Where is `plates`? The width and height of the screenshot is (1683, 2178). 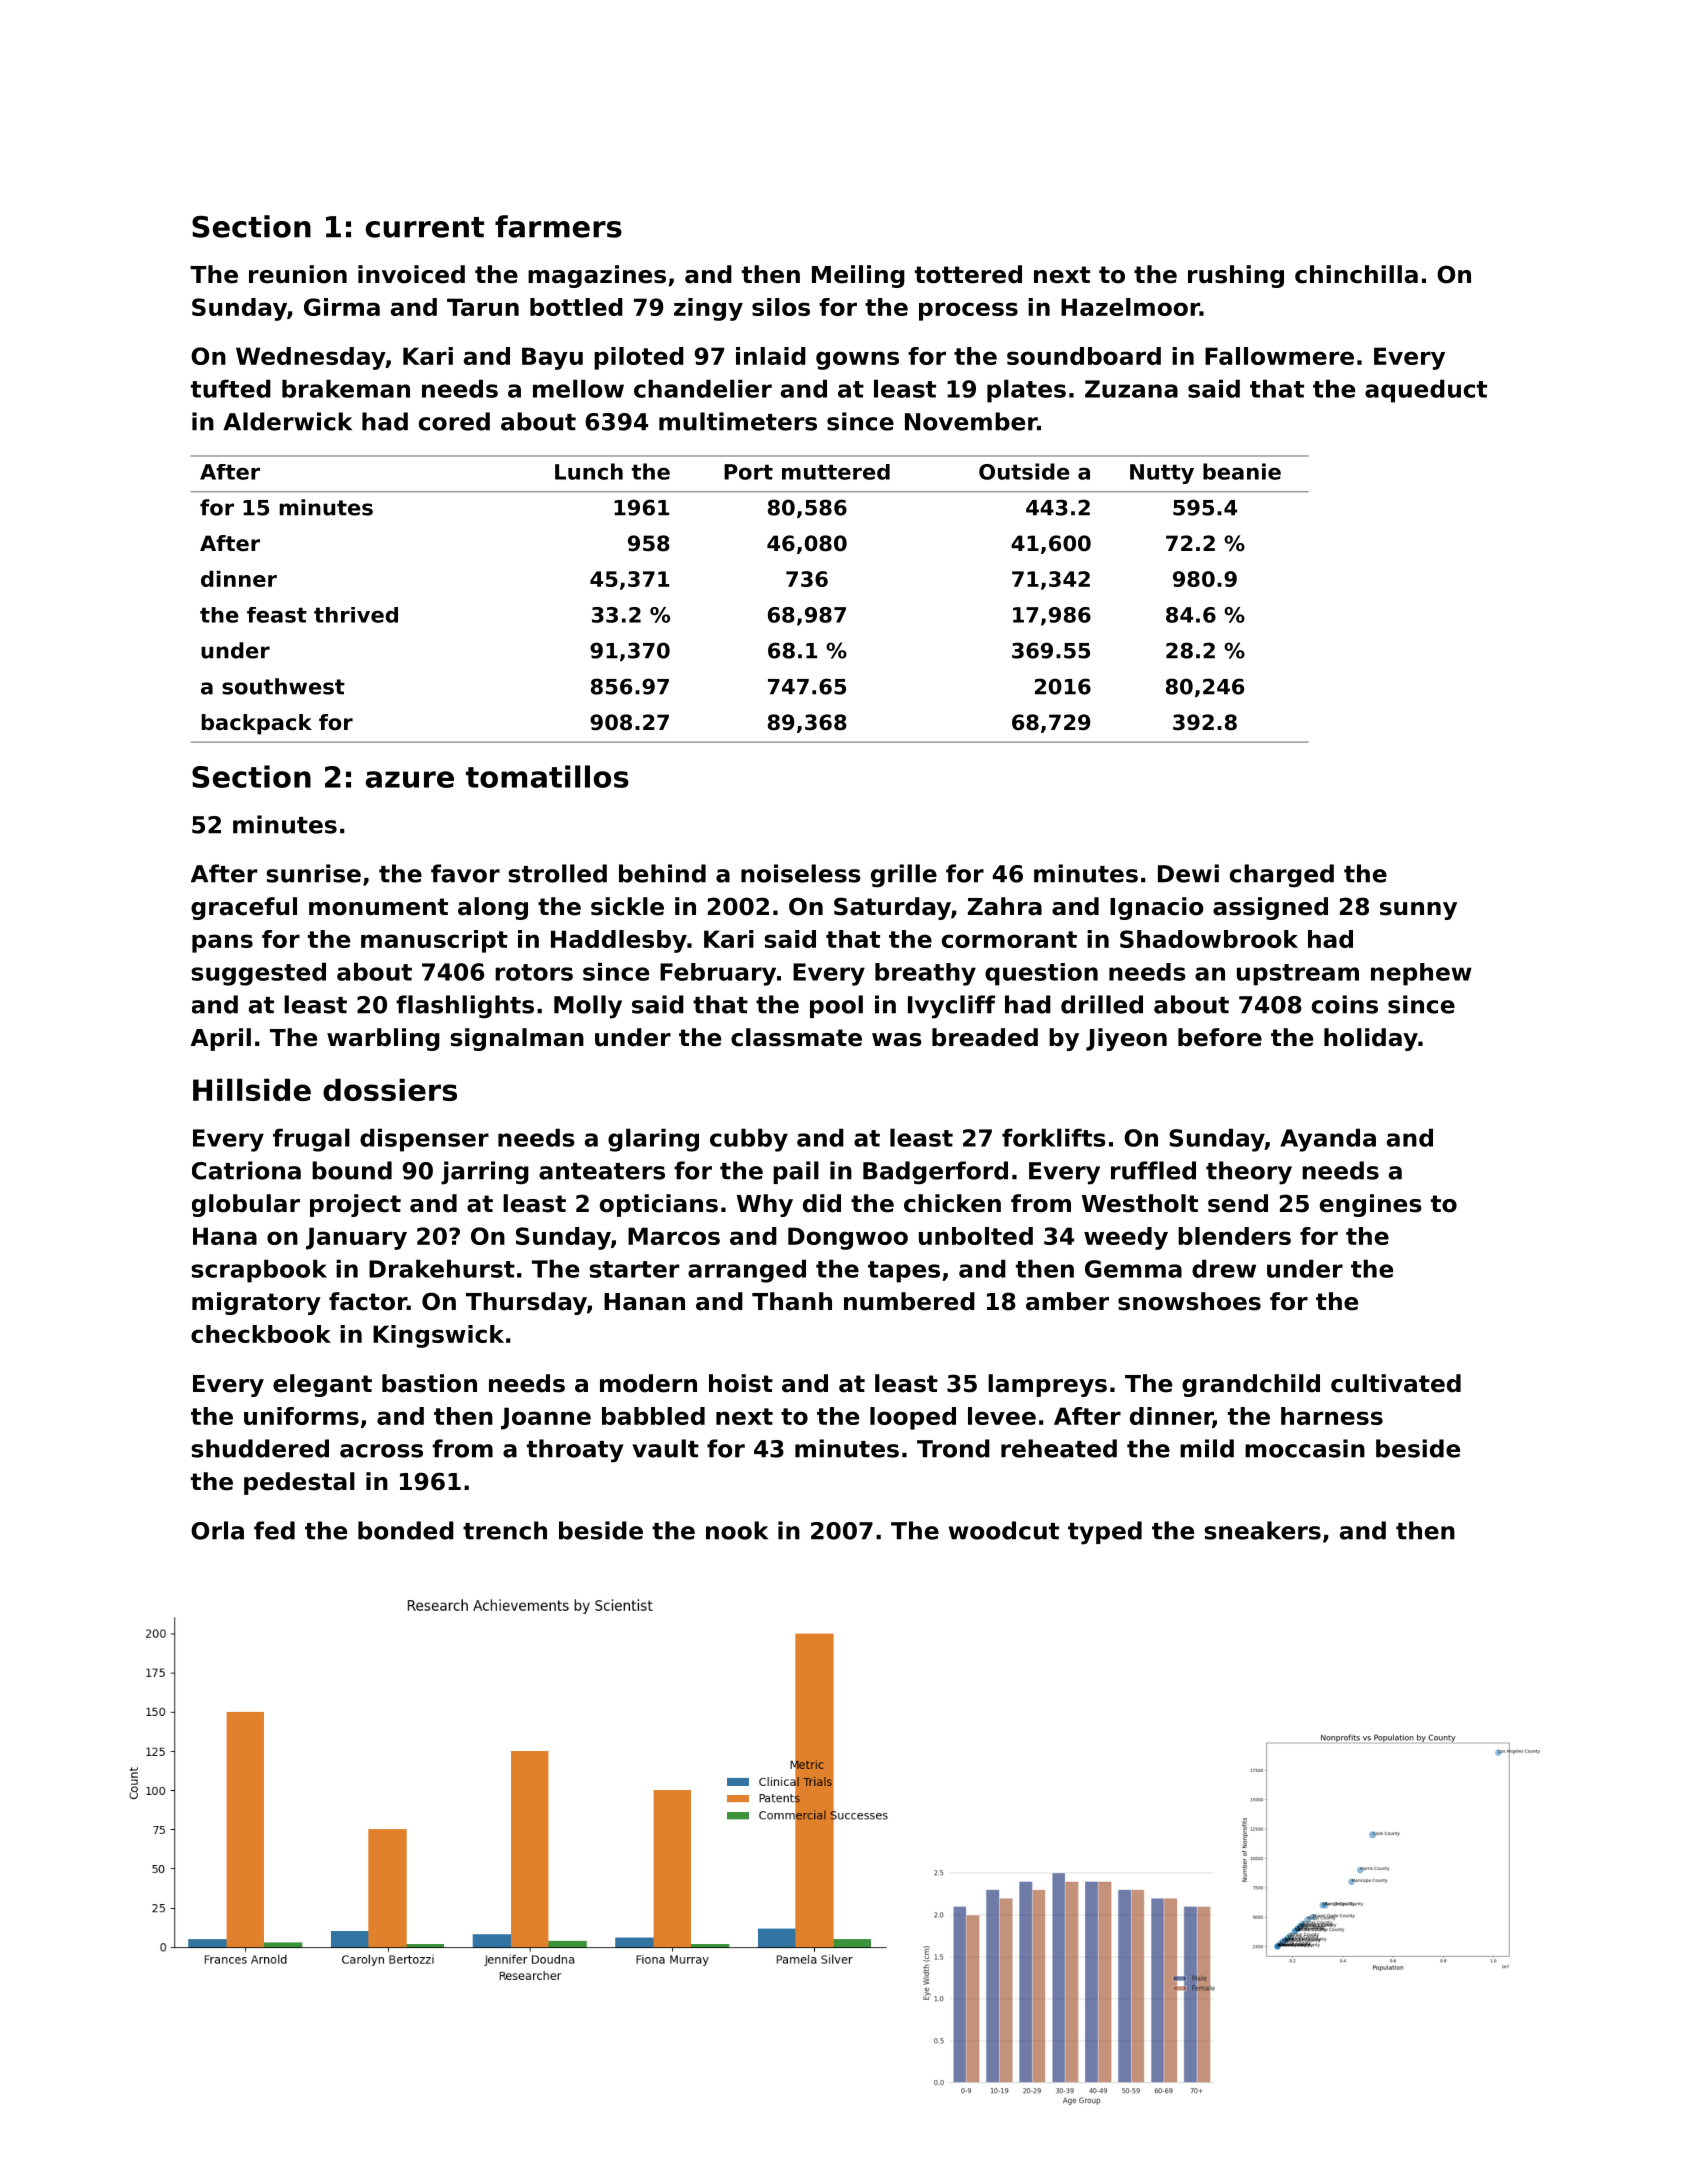
plates is located at coordinates (1026, 391).
